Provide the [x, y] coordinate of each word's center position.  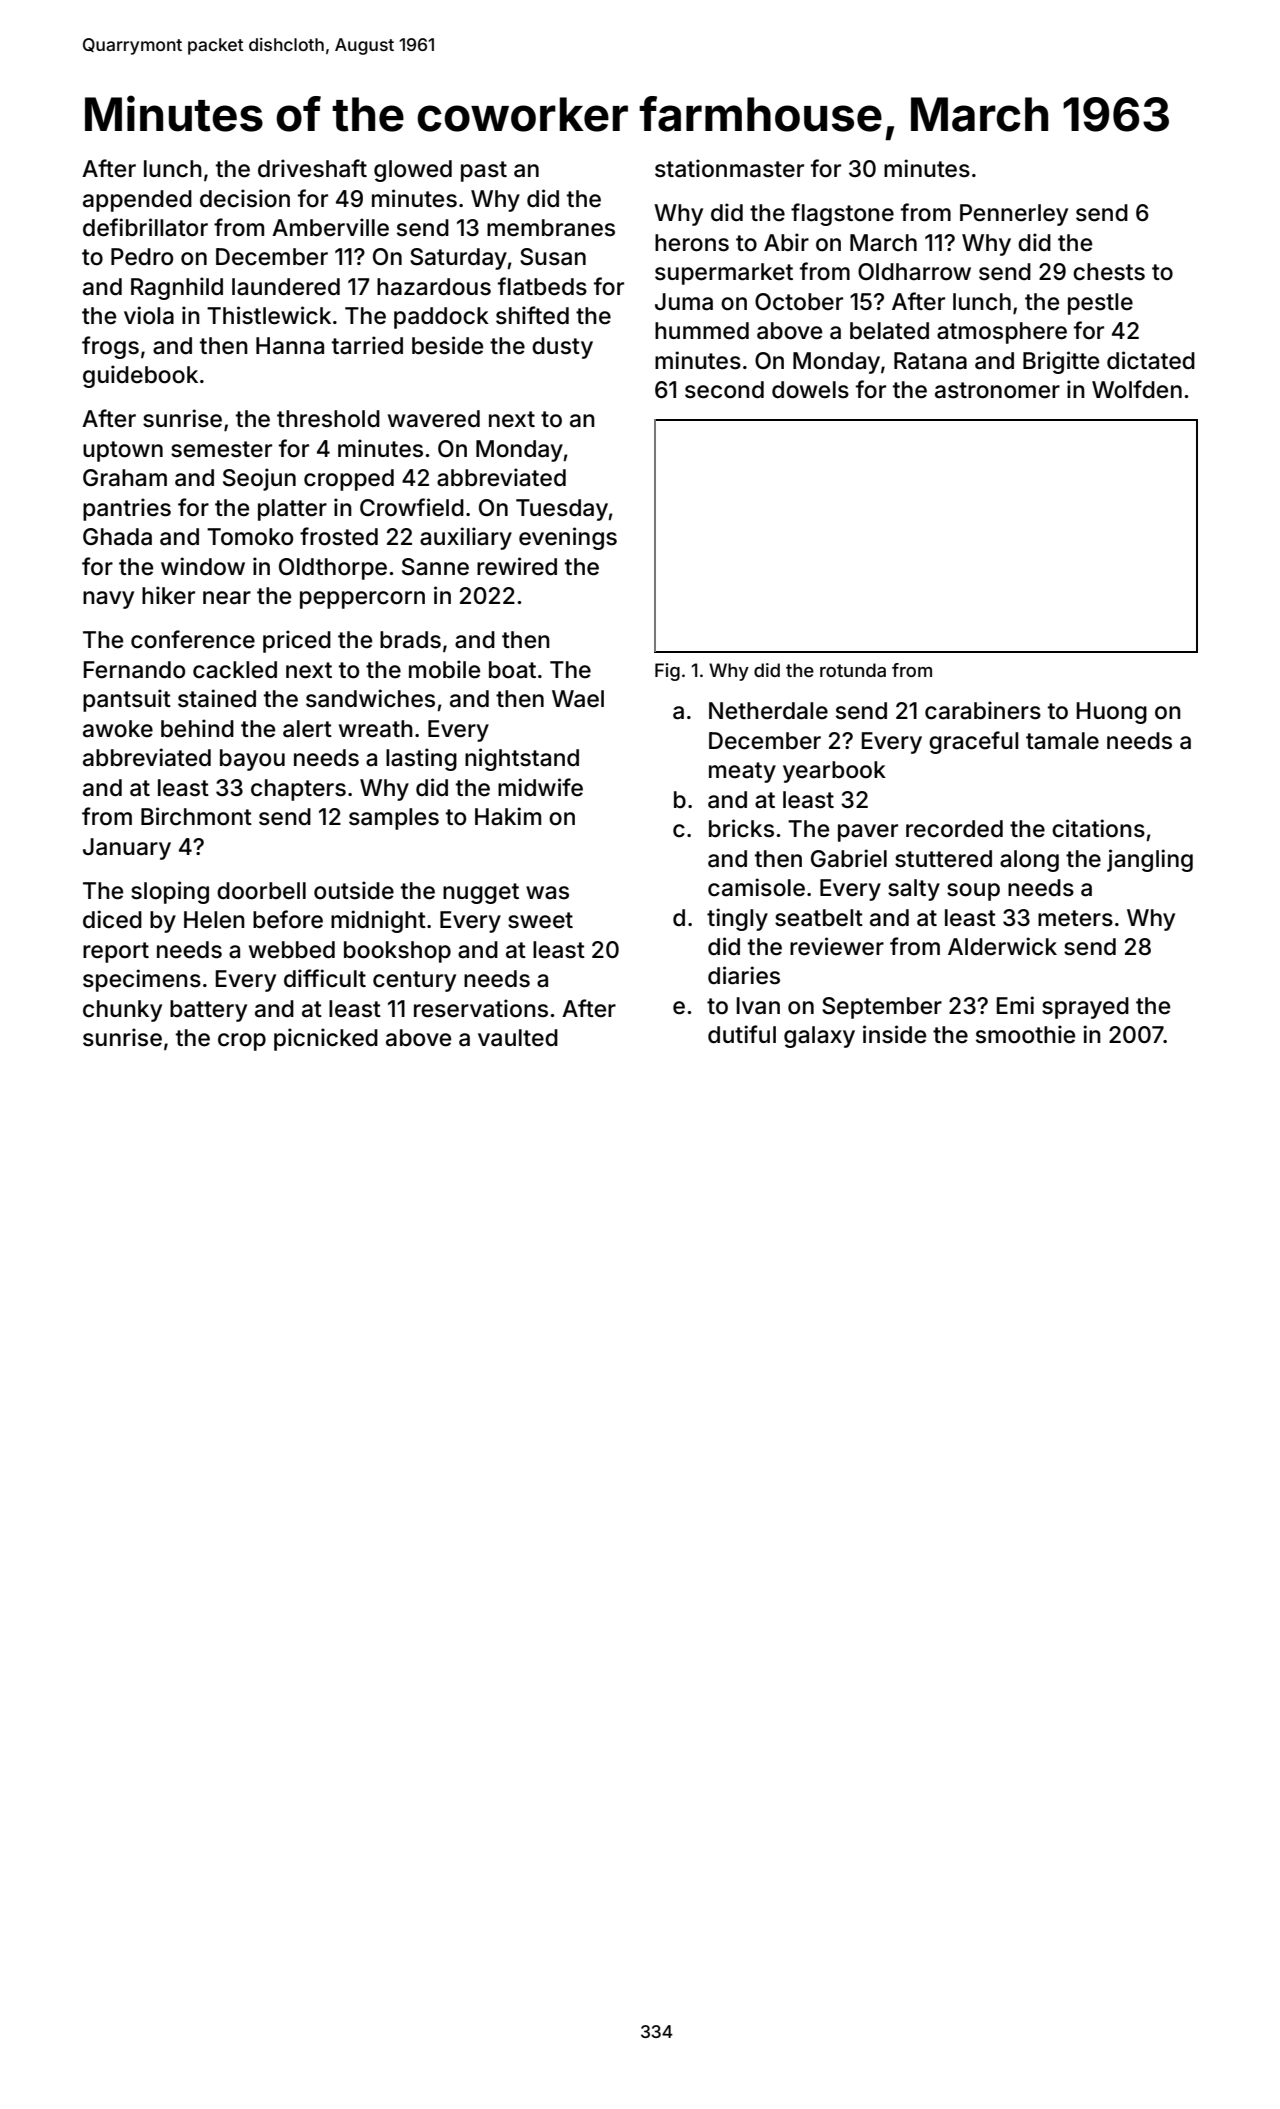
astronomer [997, 390]
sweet [540, 920]
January [127, 849]
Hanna [290, 346]
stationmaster [729, 168]
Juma [684, 302]
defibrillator [145, 227]
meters [1075, 918]
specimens [142, 980]
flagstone [842, 214]
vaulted [518, 1038]
